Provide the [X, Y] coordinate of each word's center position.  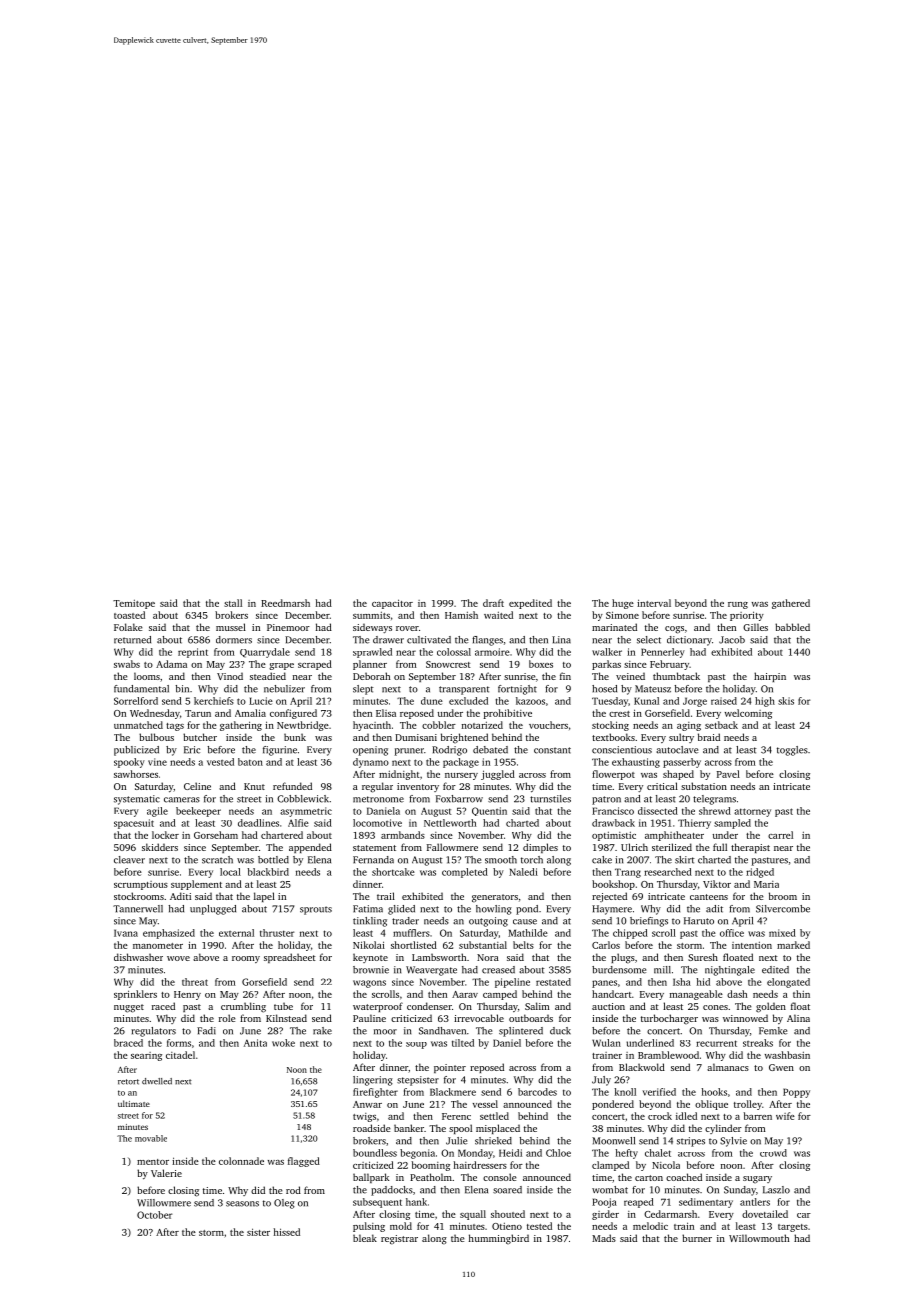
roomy [246, 959]
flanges [487, 641]
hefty [627, 1154]
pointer [450, 1068]
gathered [791, 604]
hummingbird [499, 1239]
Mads [604, 1238]
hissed [287, 1232]
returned [132, 640]
